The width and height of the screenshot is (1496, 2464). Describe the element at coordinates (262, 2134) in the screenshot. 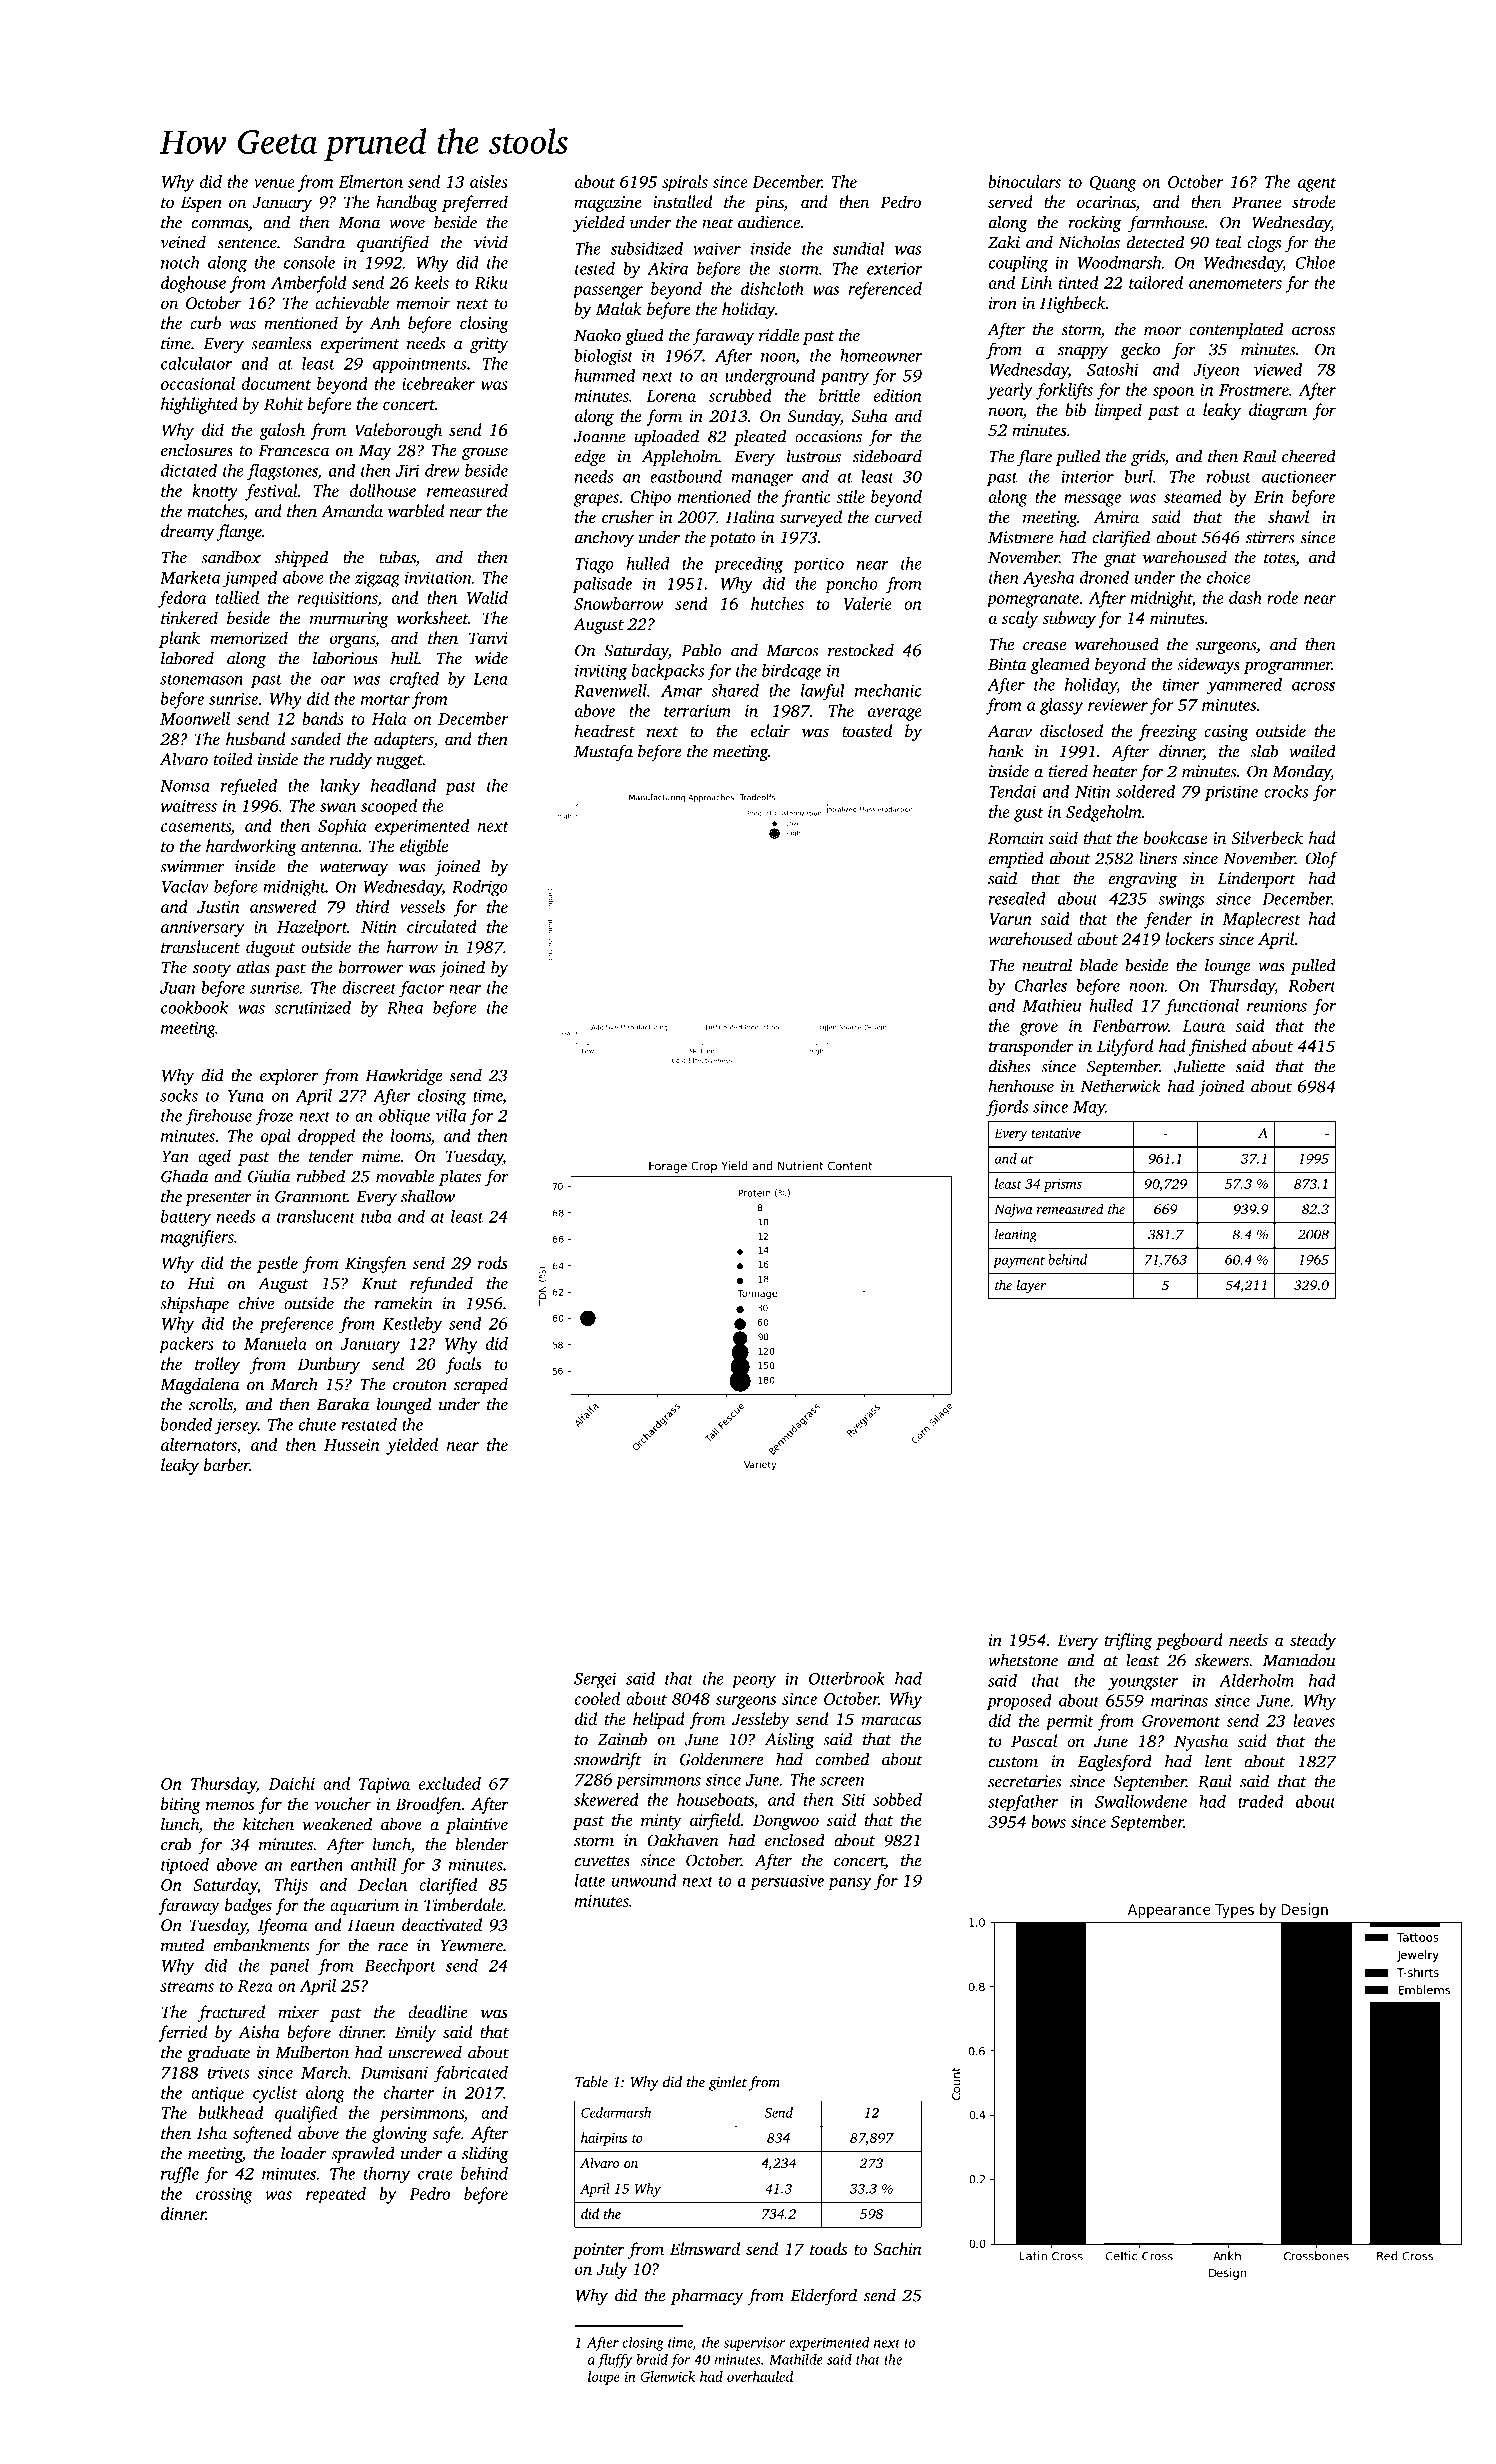

I see `softened` at that location.
